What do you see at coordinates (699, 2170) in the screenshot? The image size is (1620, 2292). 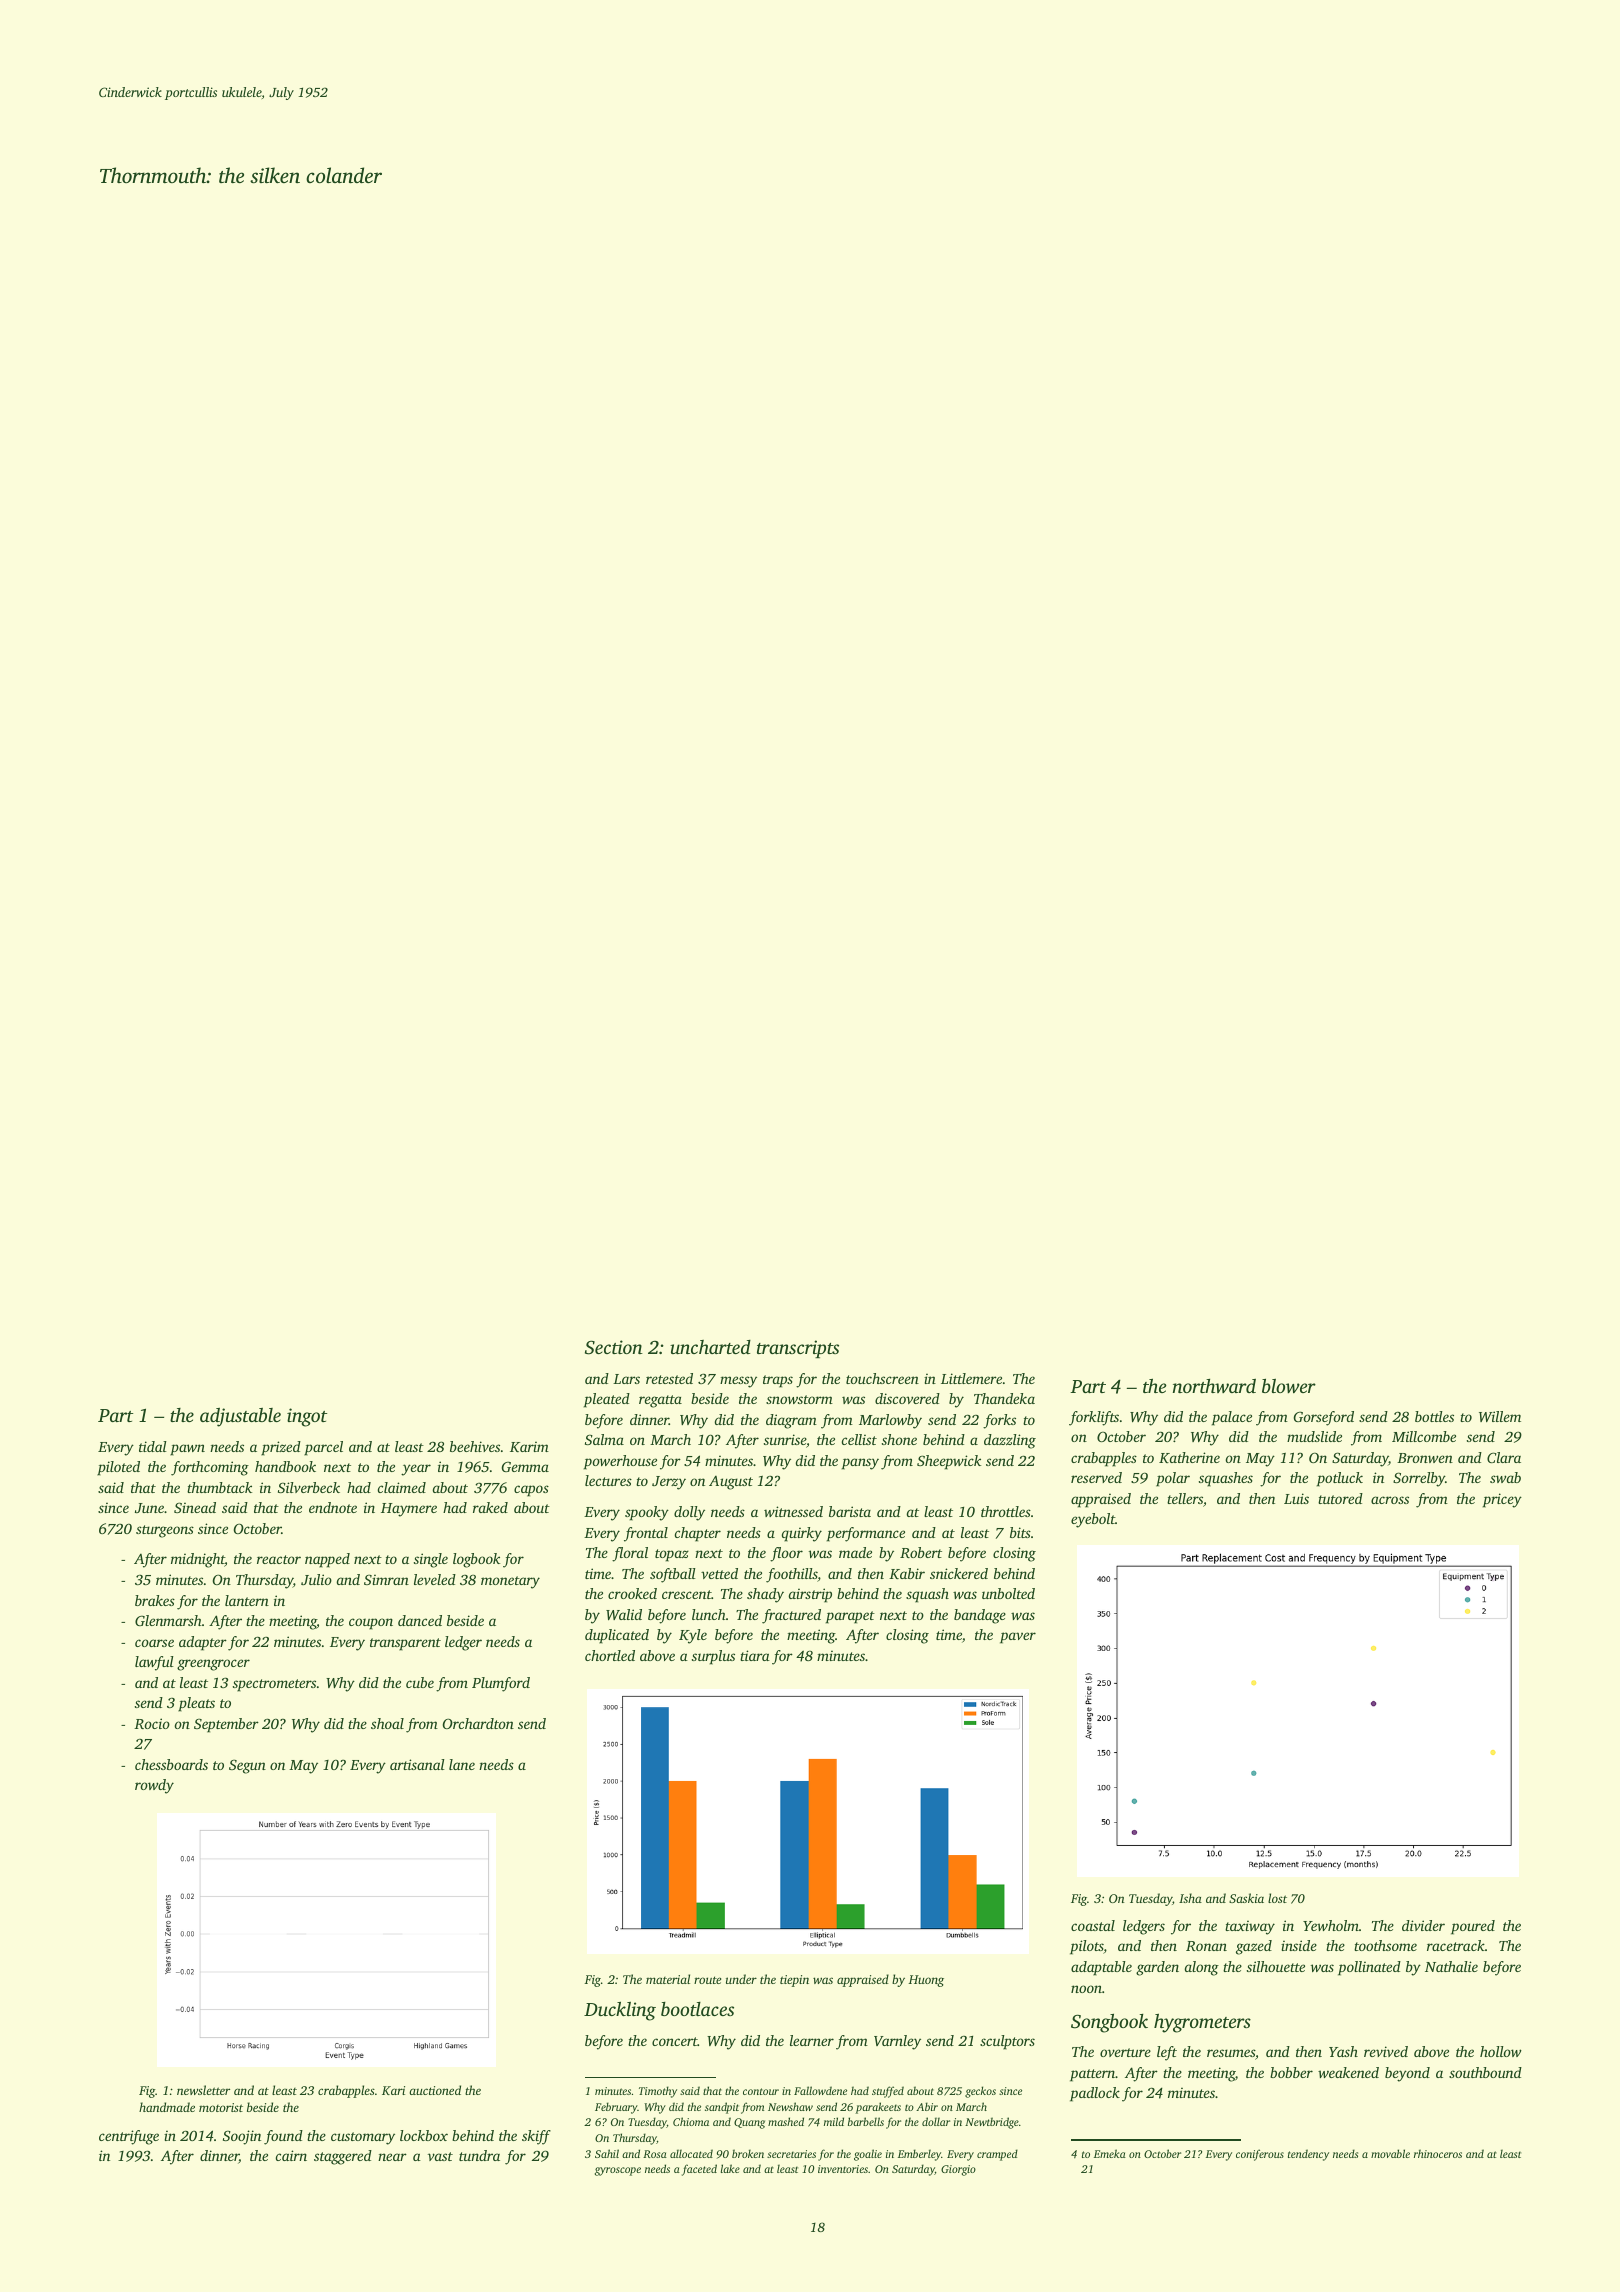 I see `faceted` at bounding box center [699, 2170].
